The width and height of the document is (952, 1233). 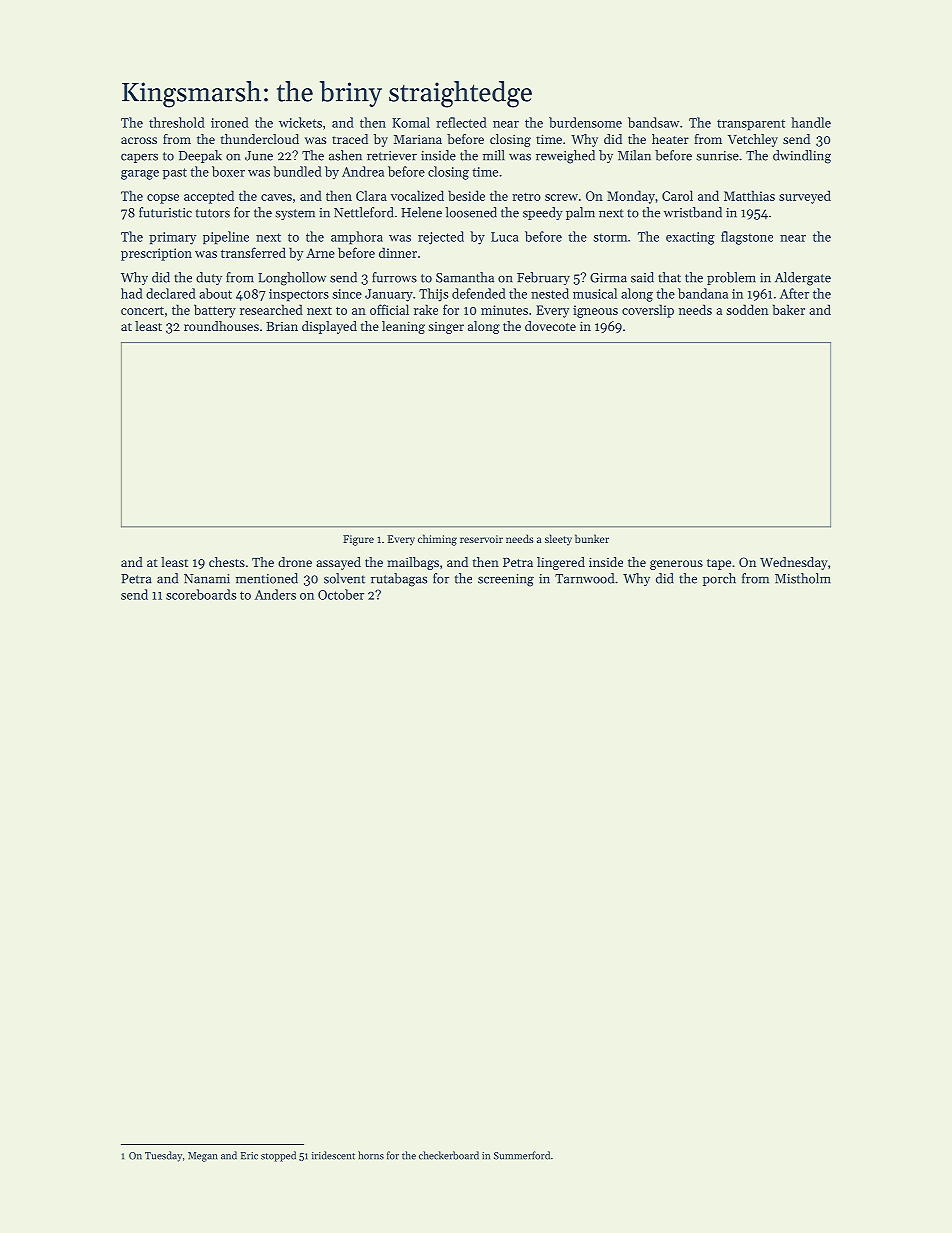 I want to click on Tarnwood, so click(x=584, y=578).
